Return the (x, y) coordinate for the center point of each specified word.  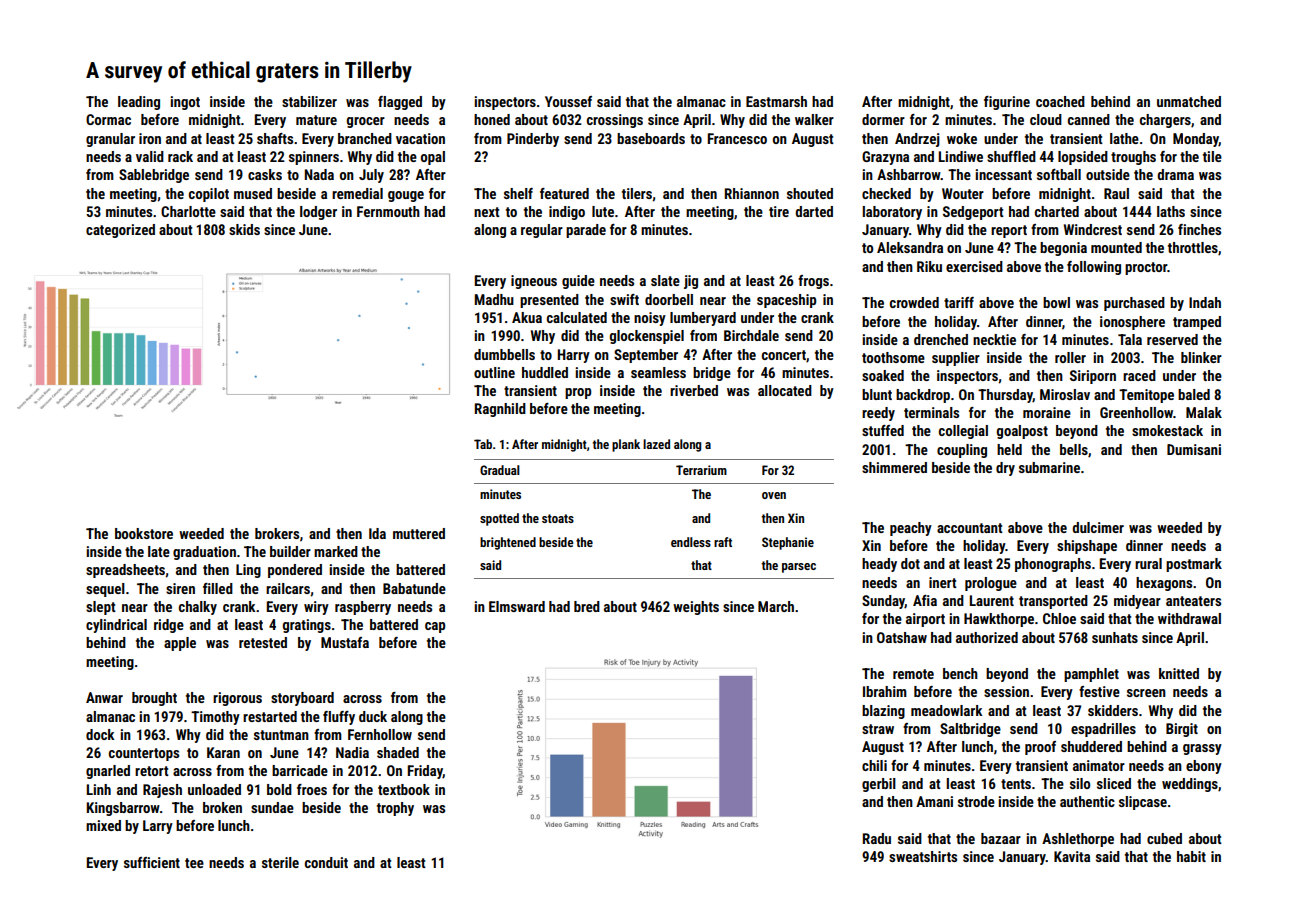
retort (152, 771)
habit (1191, 856)
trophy (395, 809)
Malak (1204, 412)
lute (603, 211)
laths (1171, 211)
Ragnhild (500, 410)
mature (316, 120)
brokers (277, 533)
